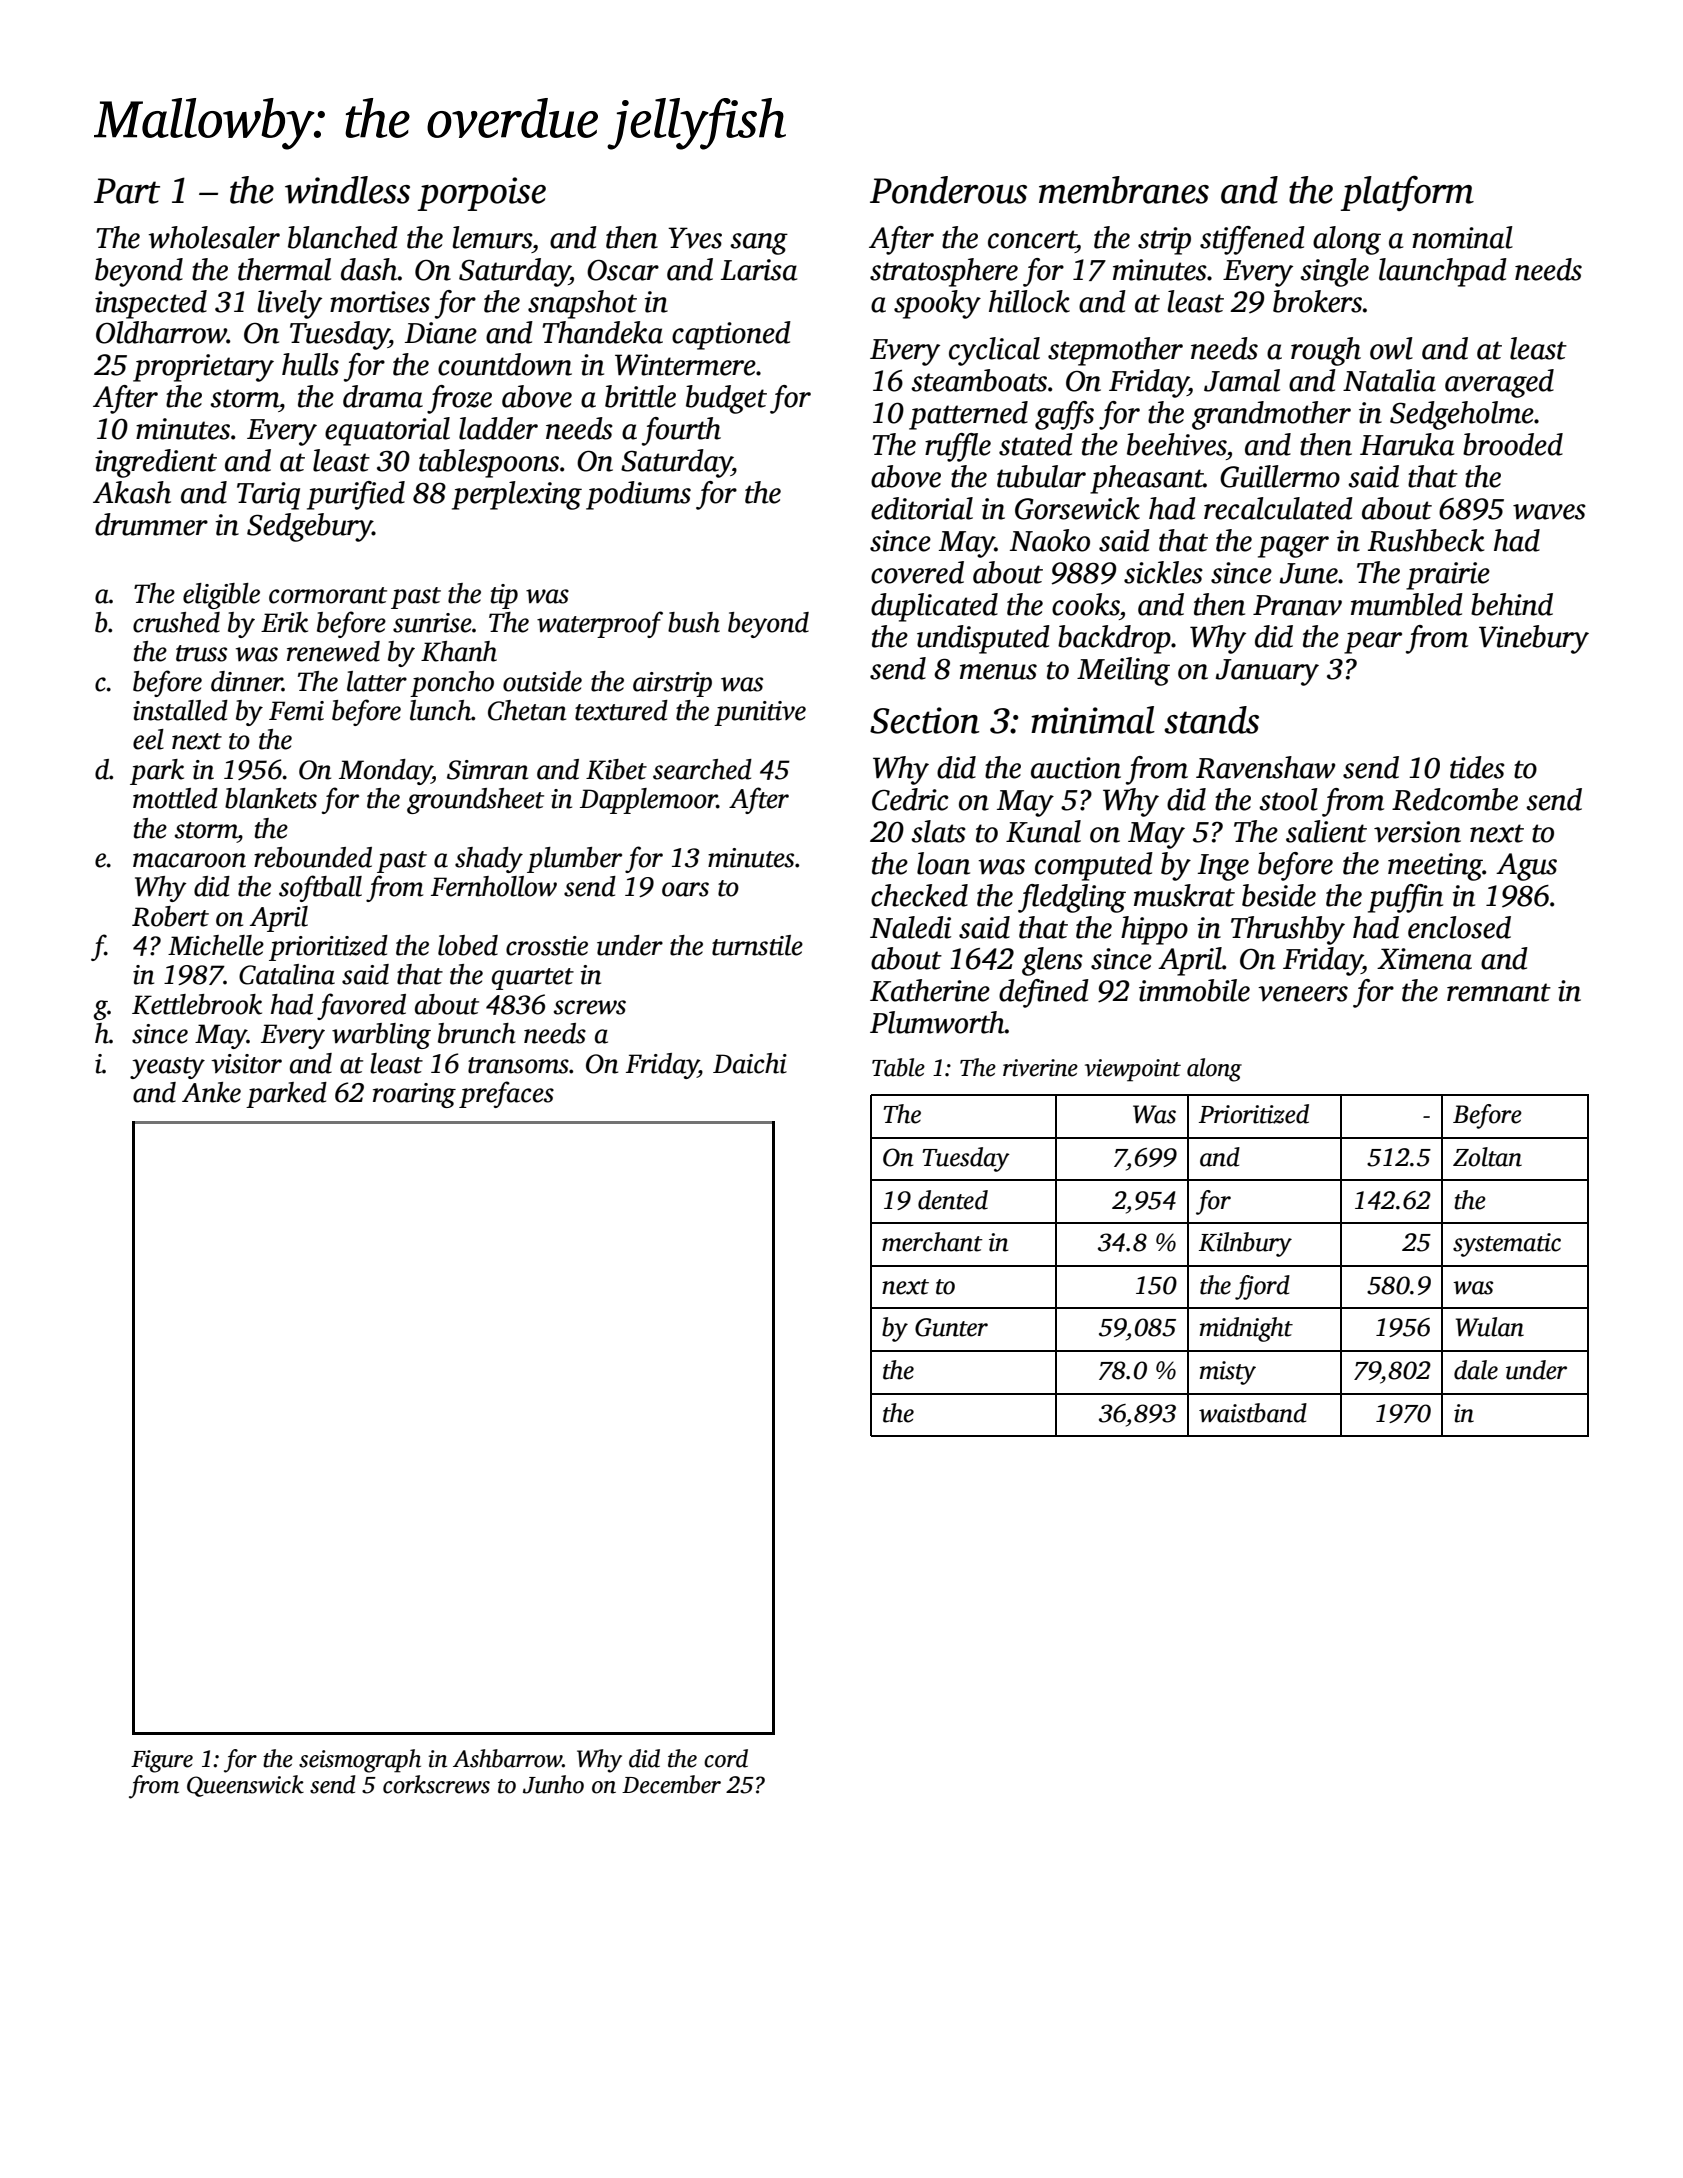 This screenshot has height=2178, width=1683. Describe the element at coordinates (347, 190) in the screenshot. I see `windless` at that location.
